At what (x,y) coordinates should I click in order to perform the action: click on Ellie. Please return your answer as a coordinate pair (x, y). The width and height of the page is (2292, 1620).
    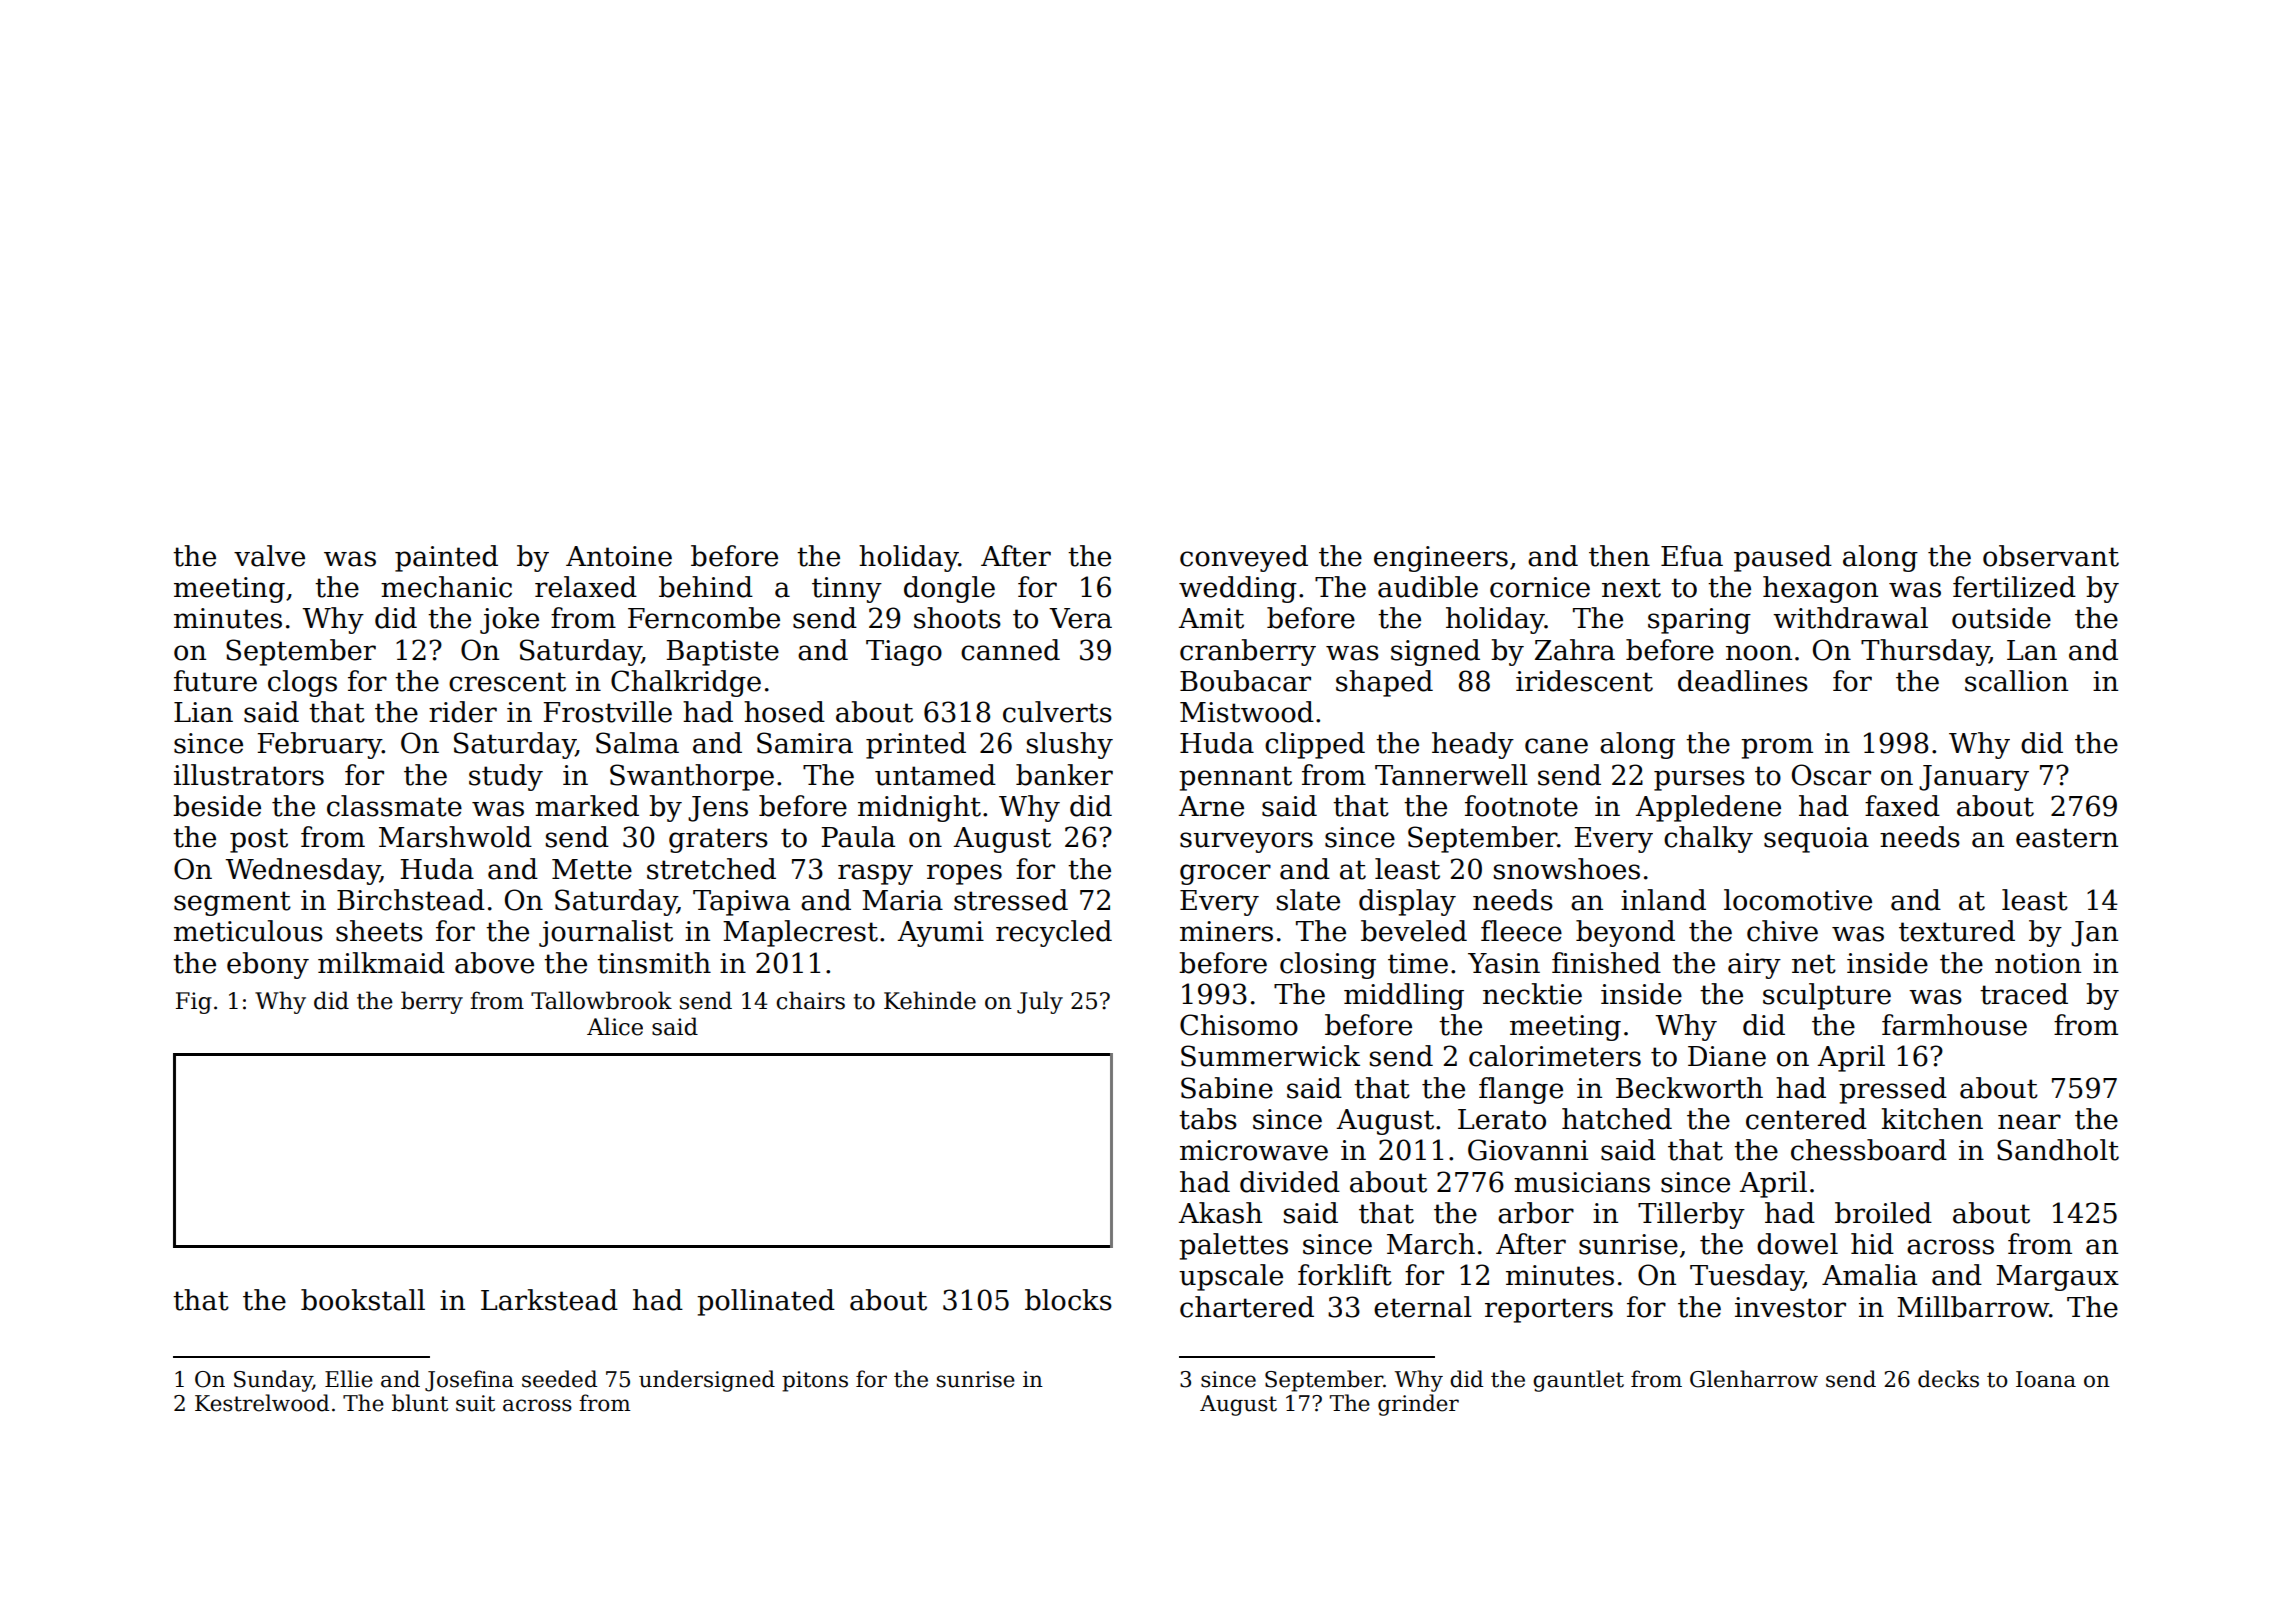
    Looking at the image, I should click on (349, 1379).
